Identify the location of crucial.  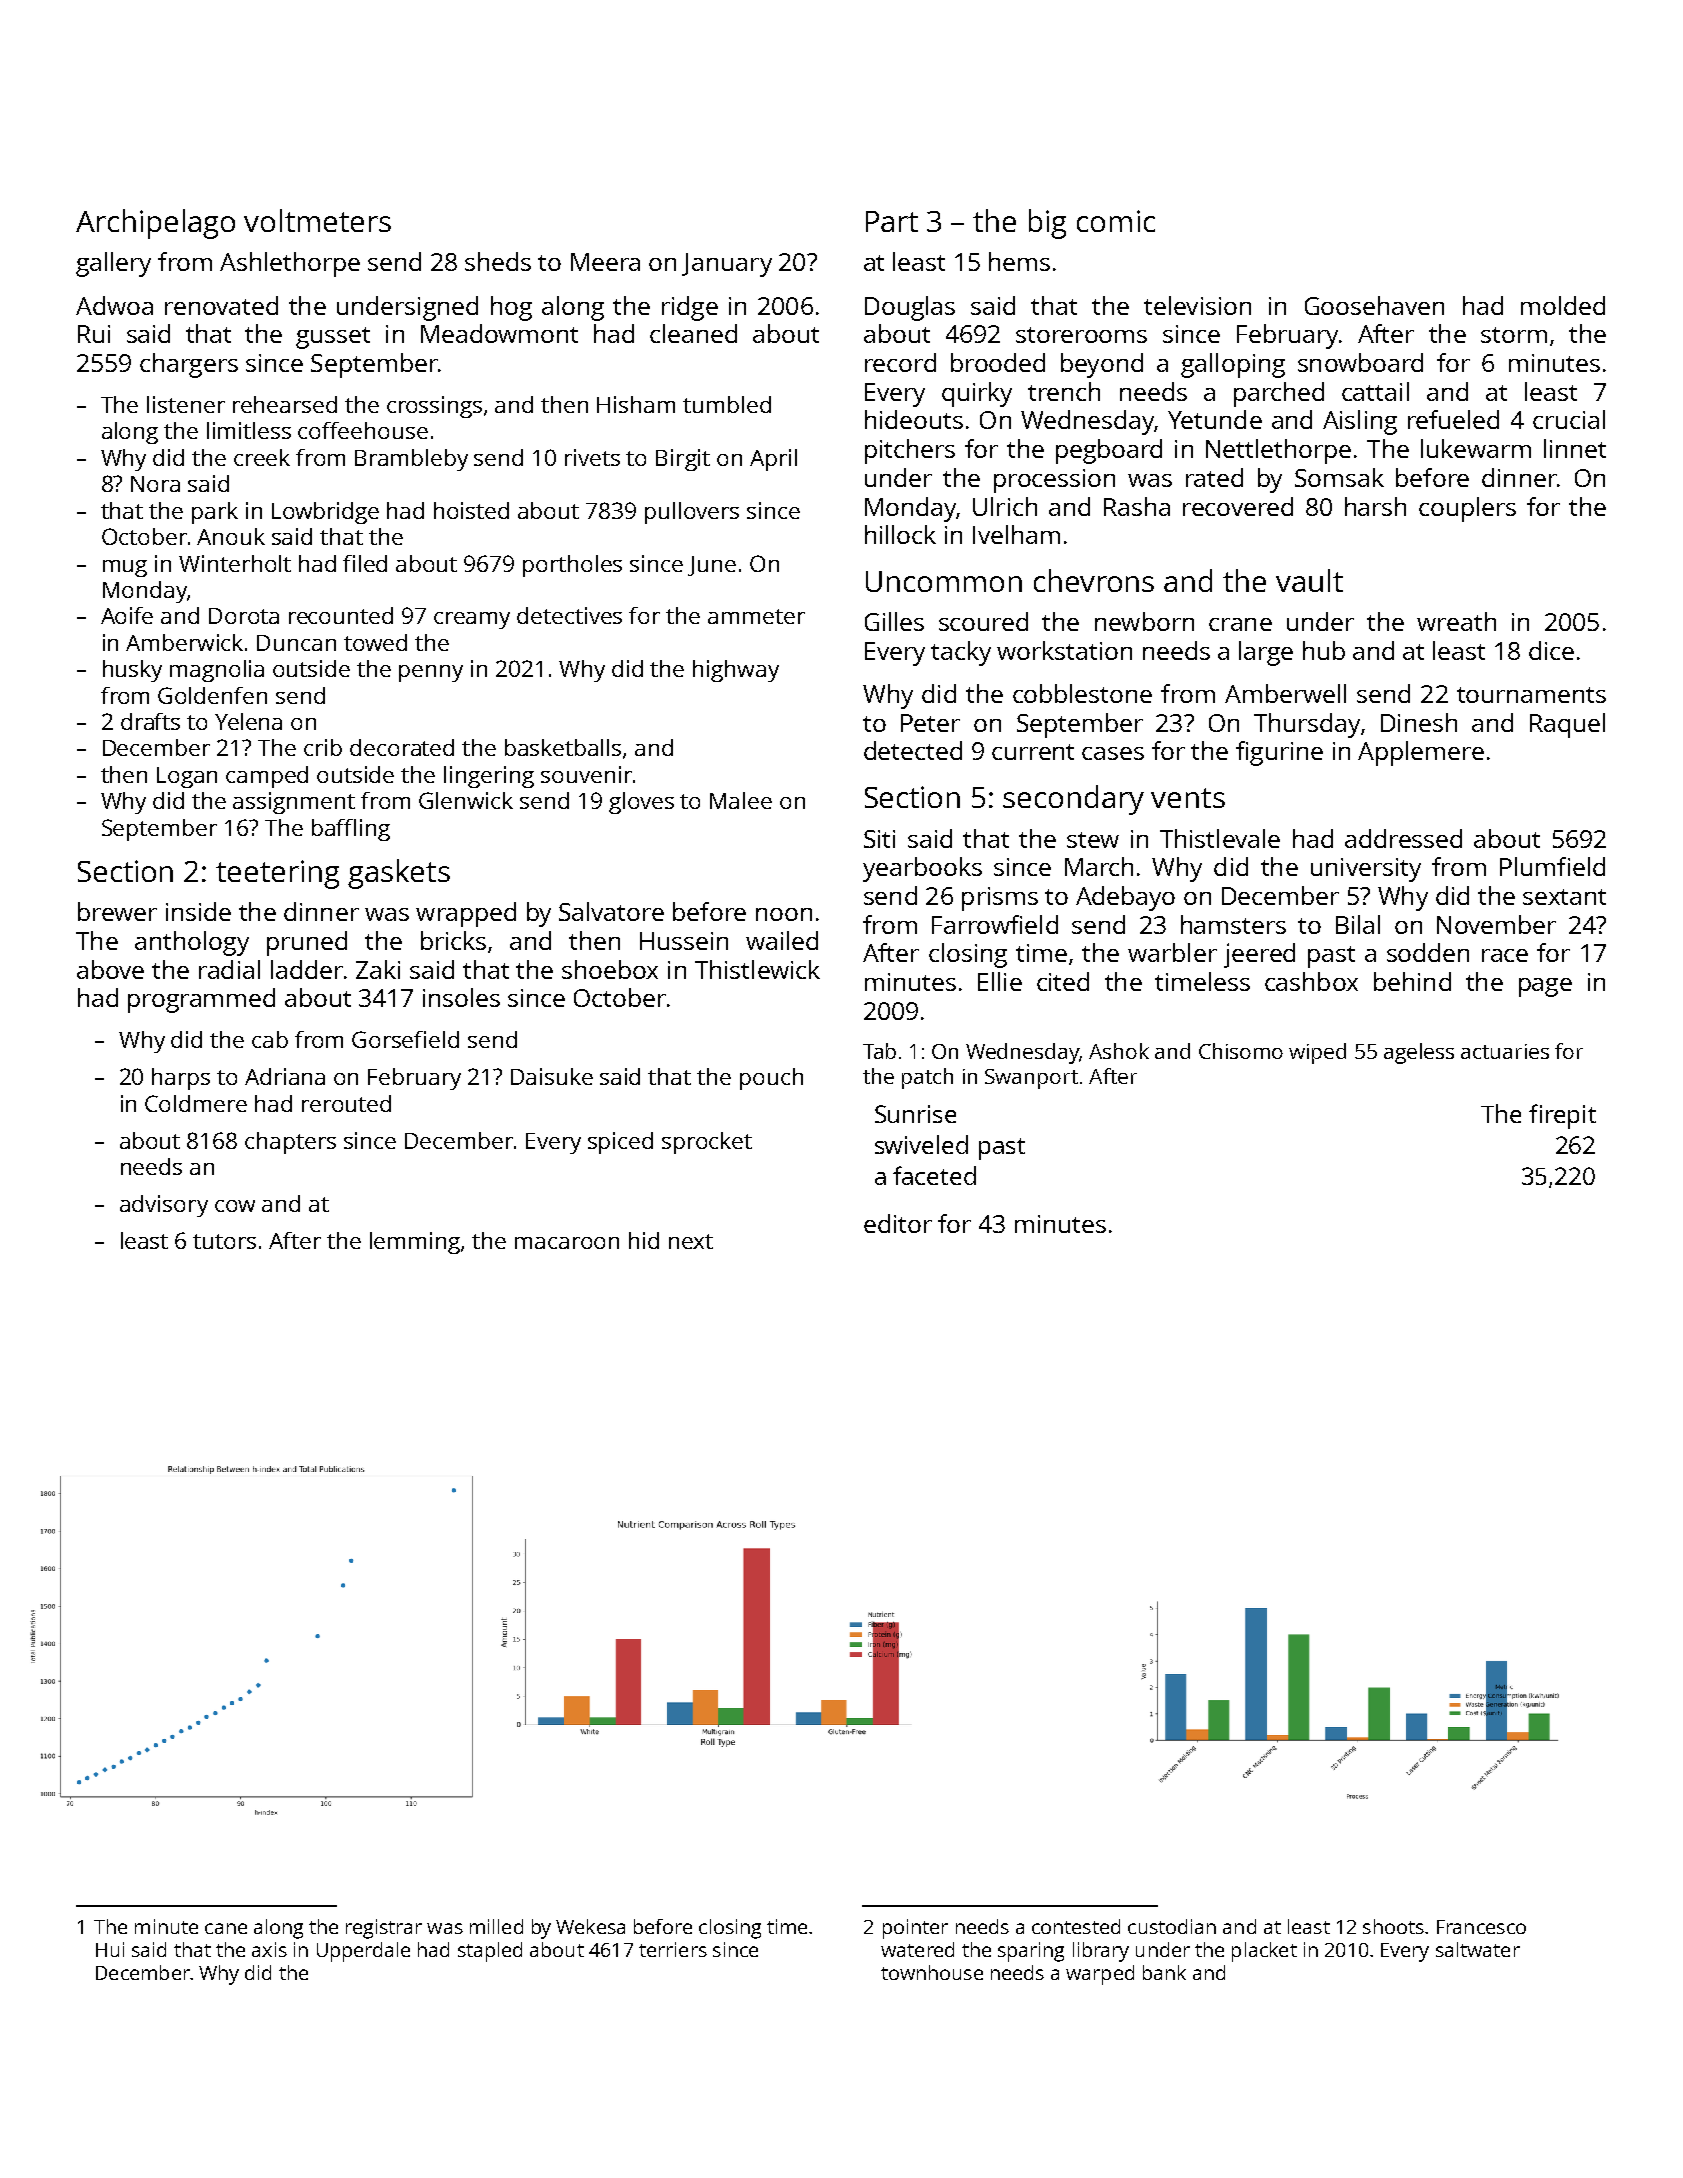
(1569, 419).
